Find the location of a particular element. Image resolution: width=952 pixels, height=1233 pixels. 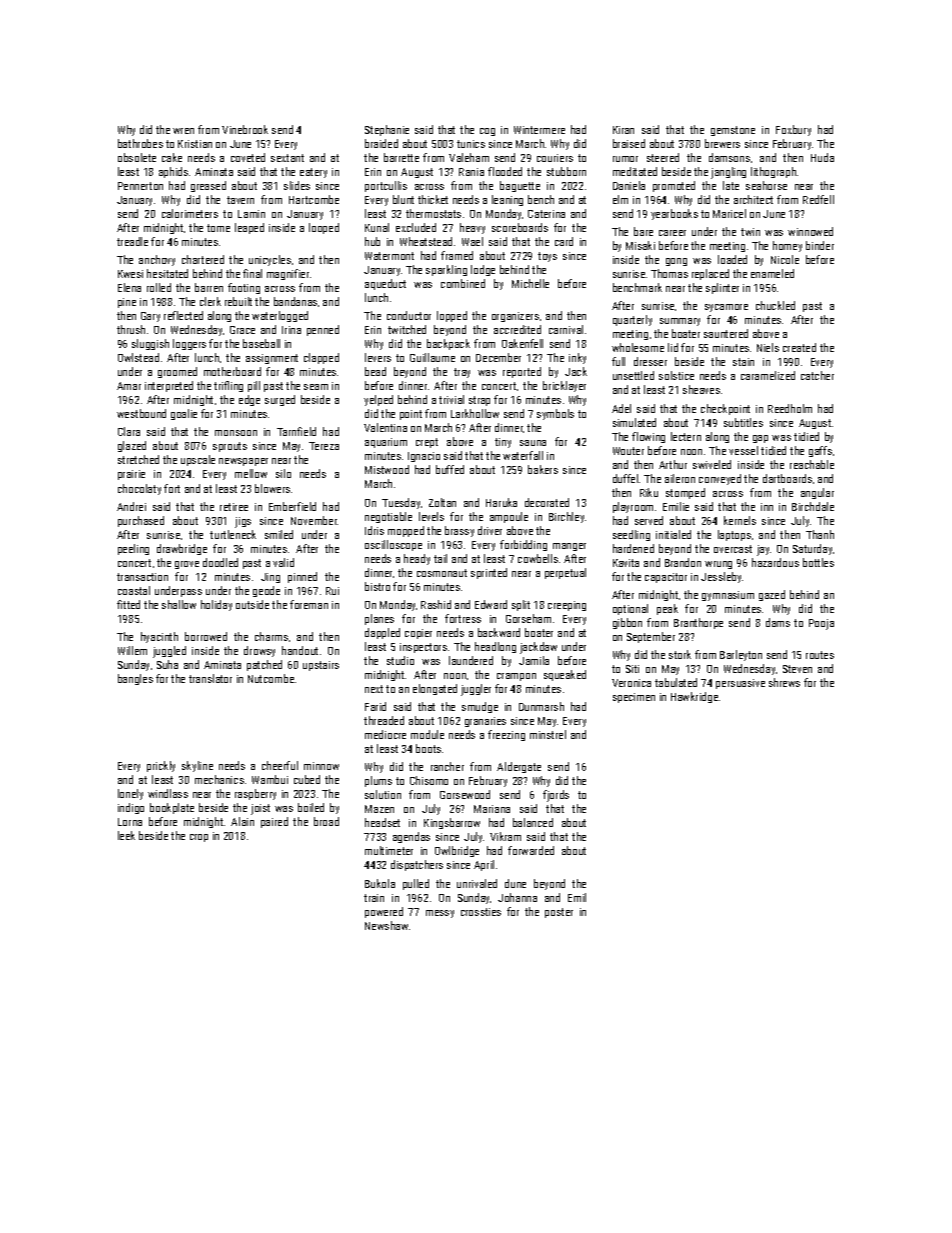

pulled is located at coordinates (416, 884).
